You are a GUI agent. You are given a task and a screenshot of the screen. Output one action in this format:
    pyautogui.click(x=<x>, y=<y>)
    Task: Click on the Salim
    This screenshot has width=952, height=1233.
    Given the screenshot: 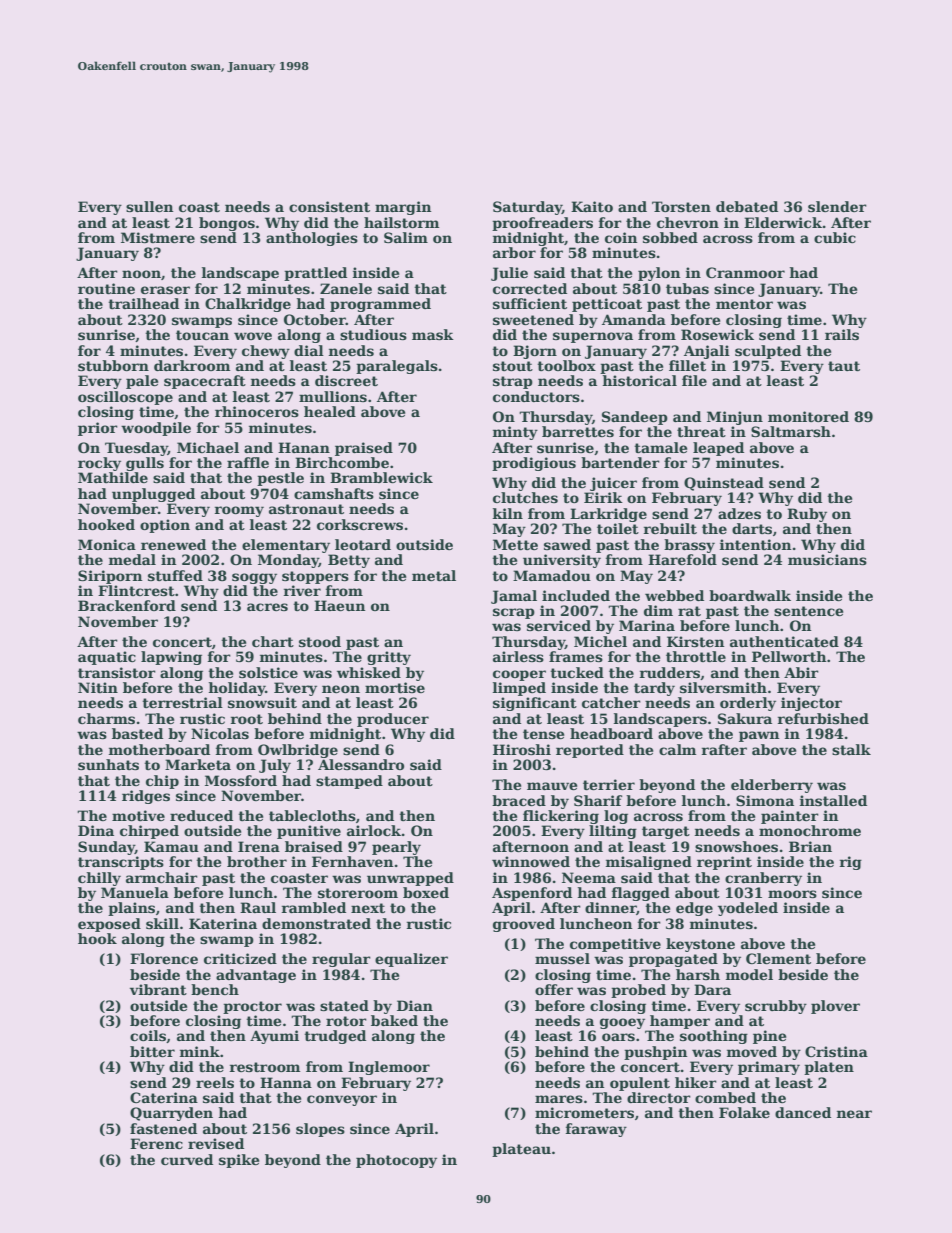 What is the action you would take?
    pyautogui.click(x=406, y=237)
